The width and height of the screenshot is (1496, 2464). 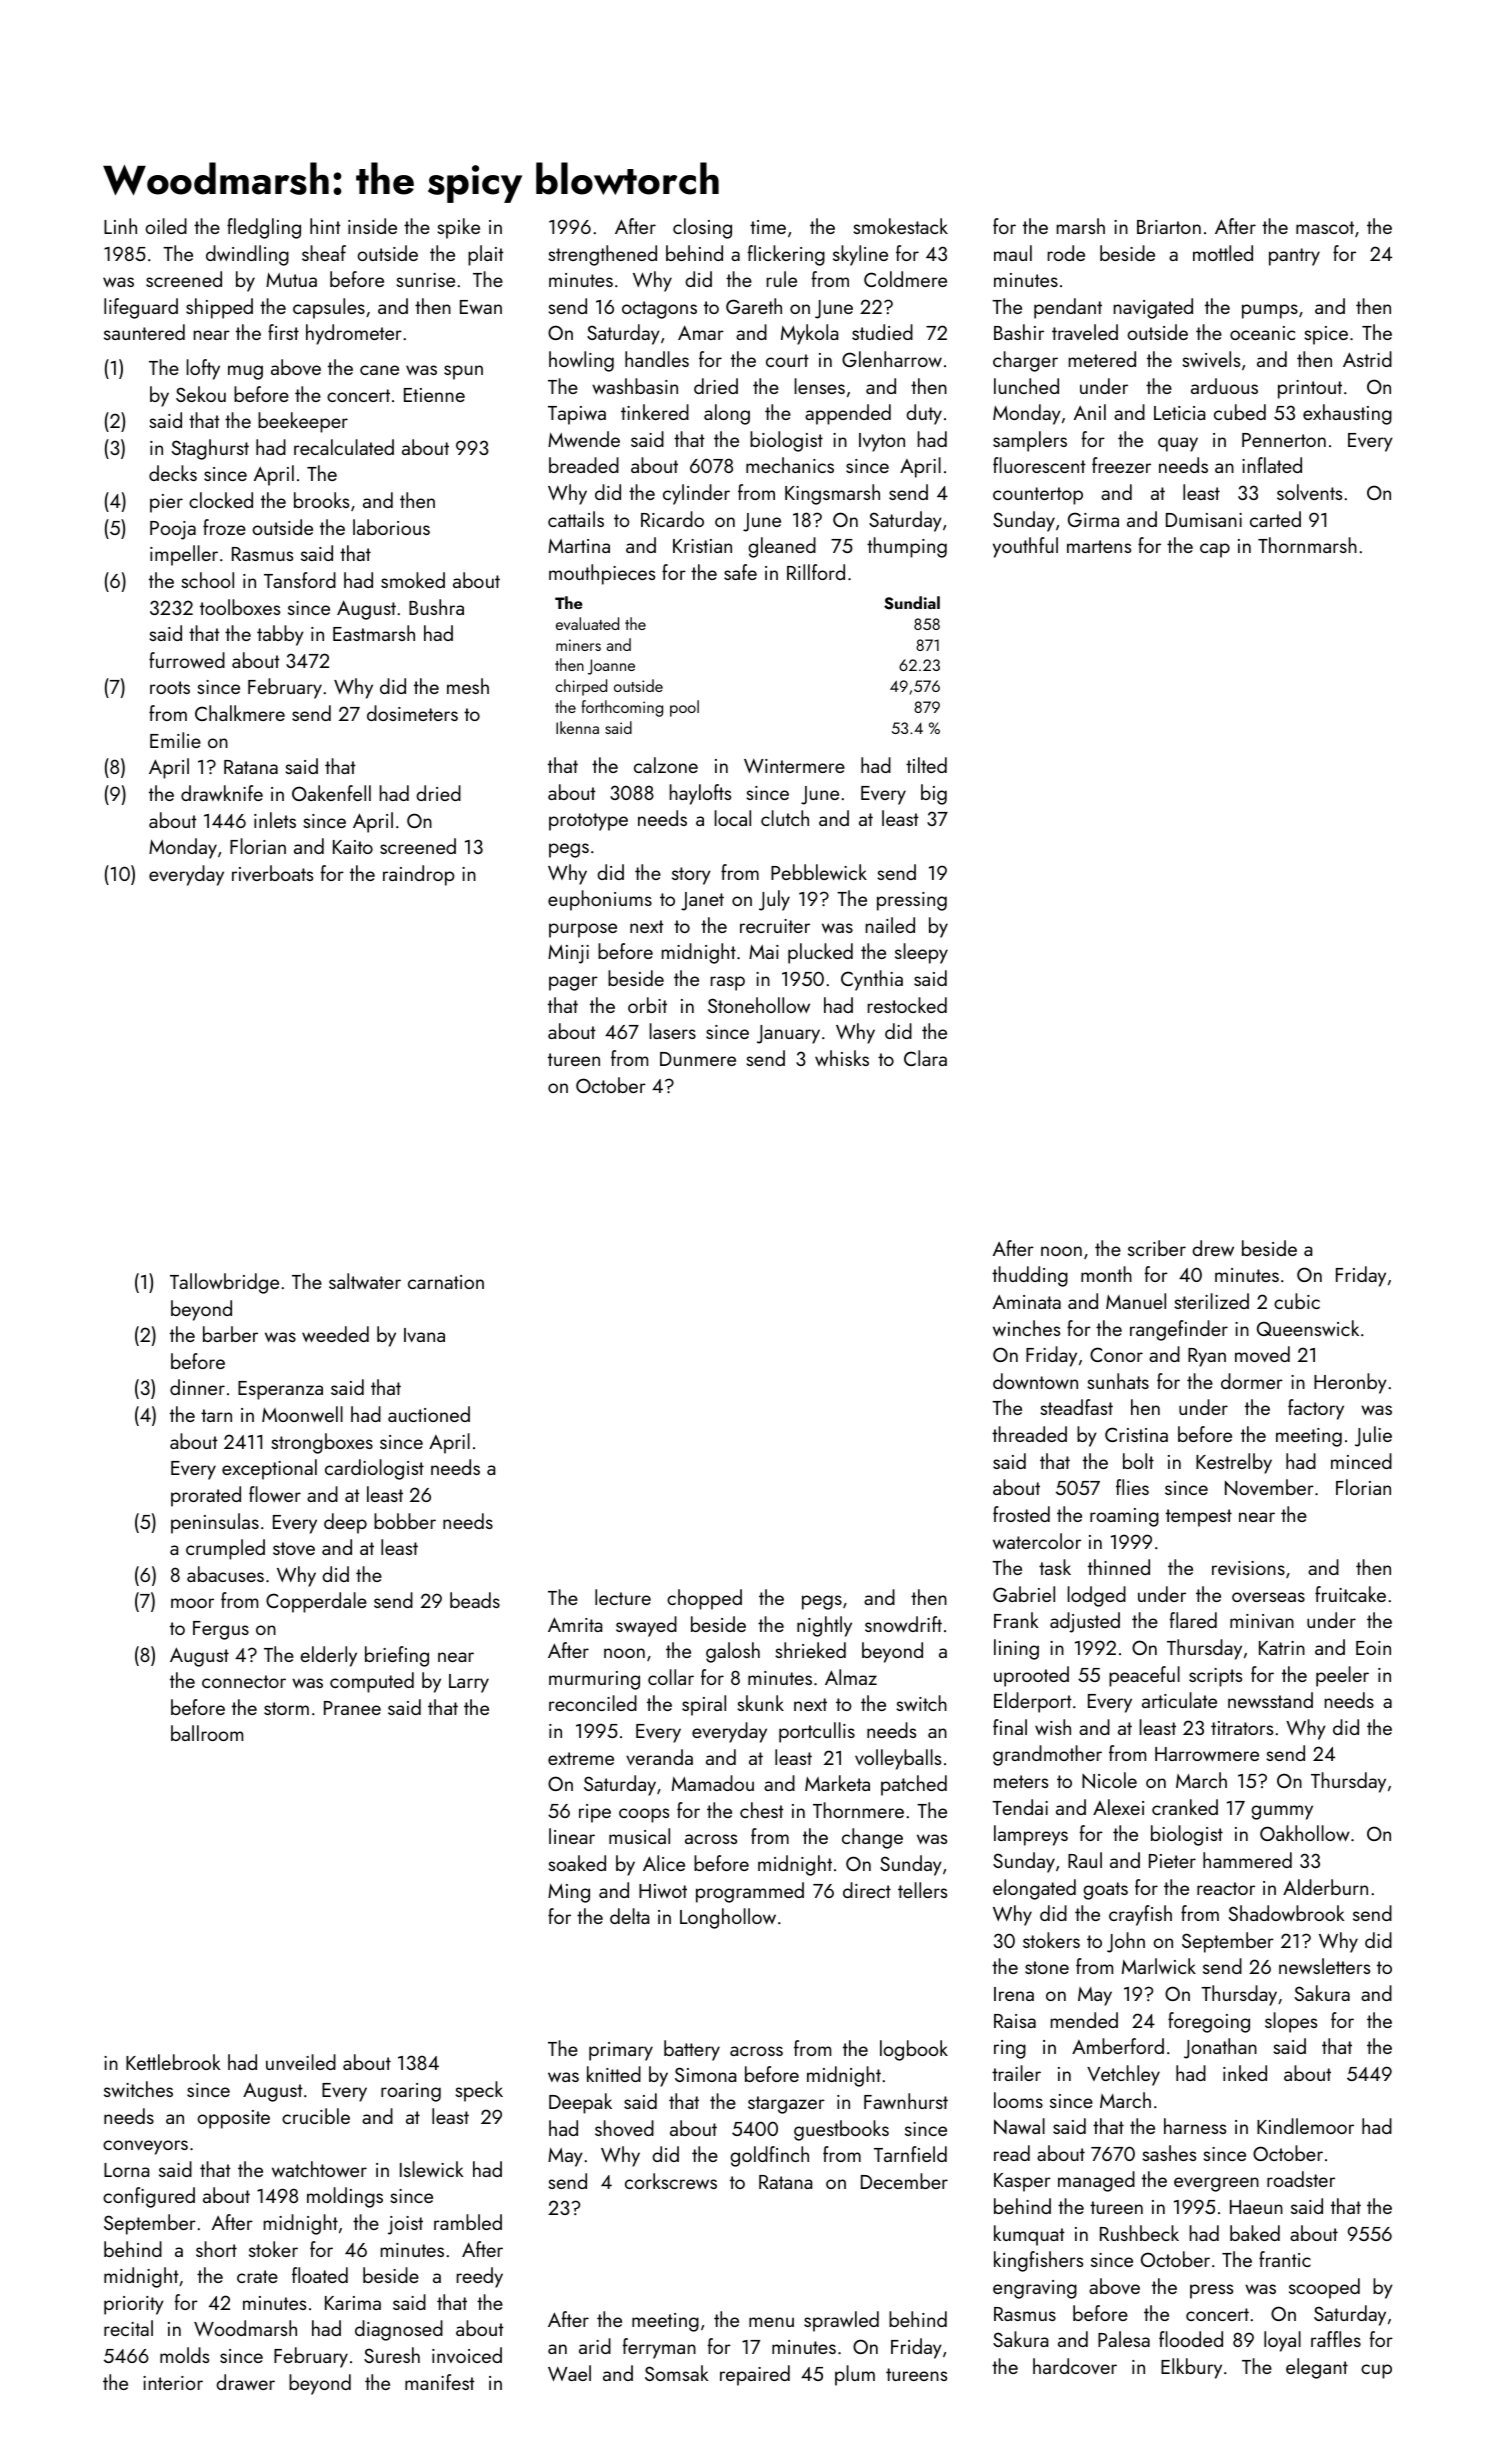 What do you see at coordinates (624, 2128) in the screenshot?
I see `shoved` at bounding box center [624, 2128].
